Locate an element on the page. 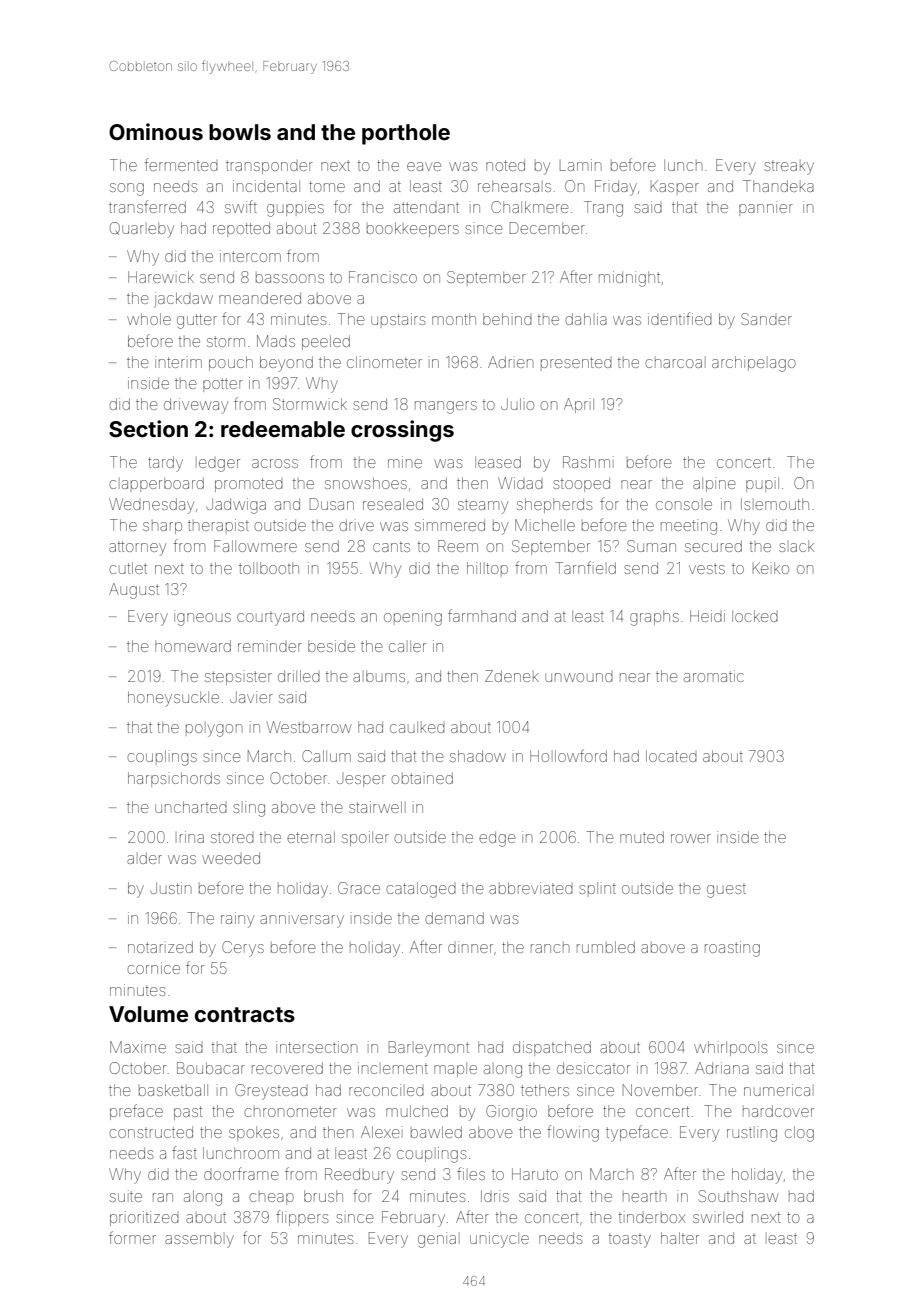  December is located at coordinates (547, 228).
